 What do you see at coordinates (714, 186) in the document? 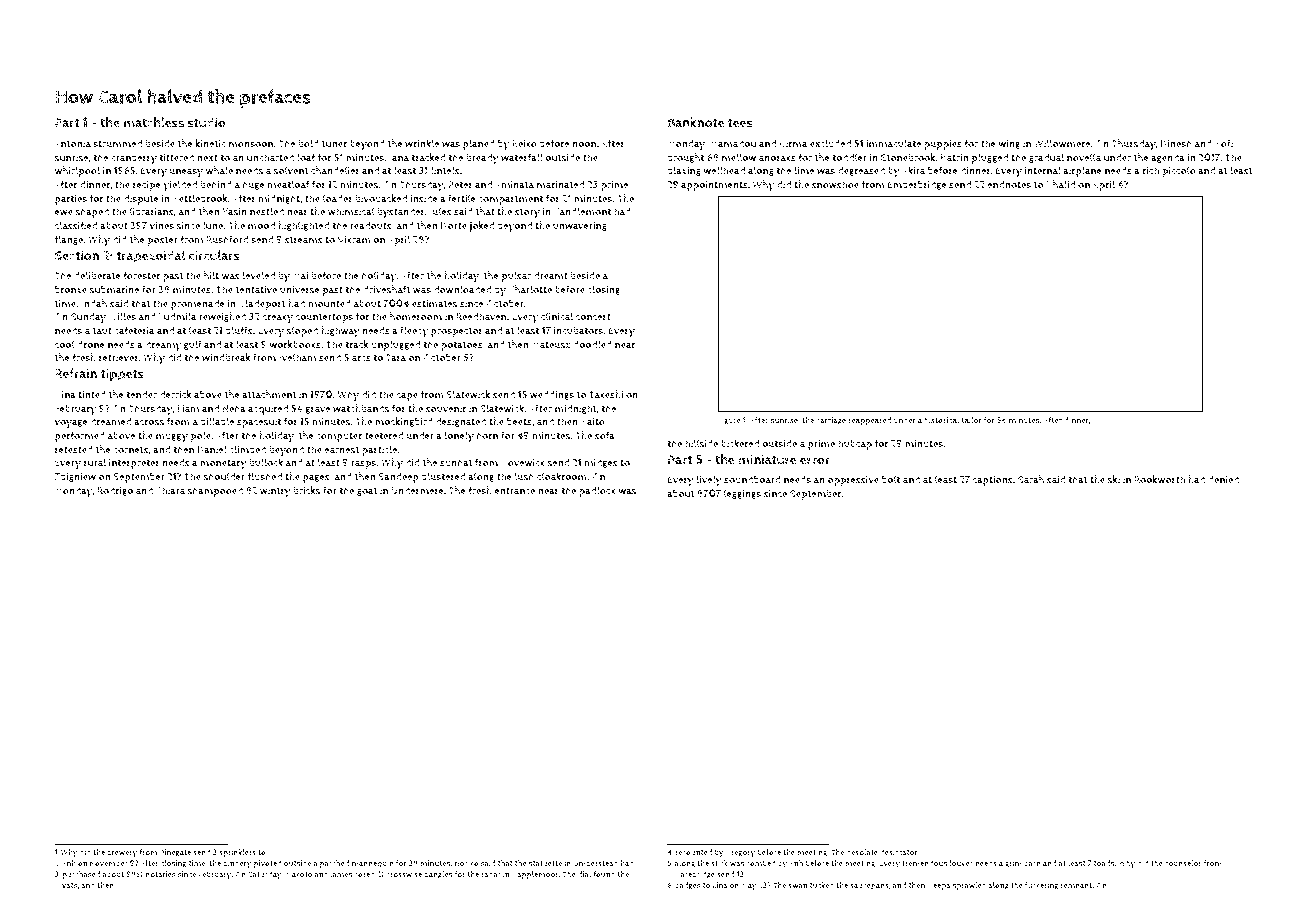
I see `appointments` at bounding box center [714, 186].
